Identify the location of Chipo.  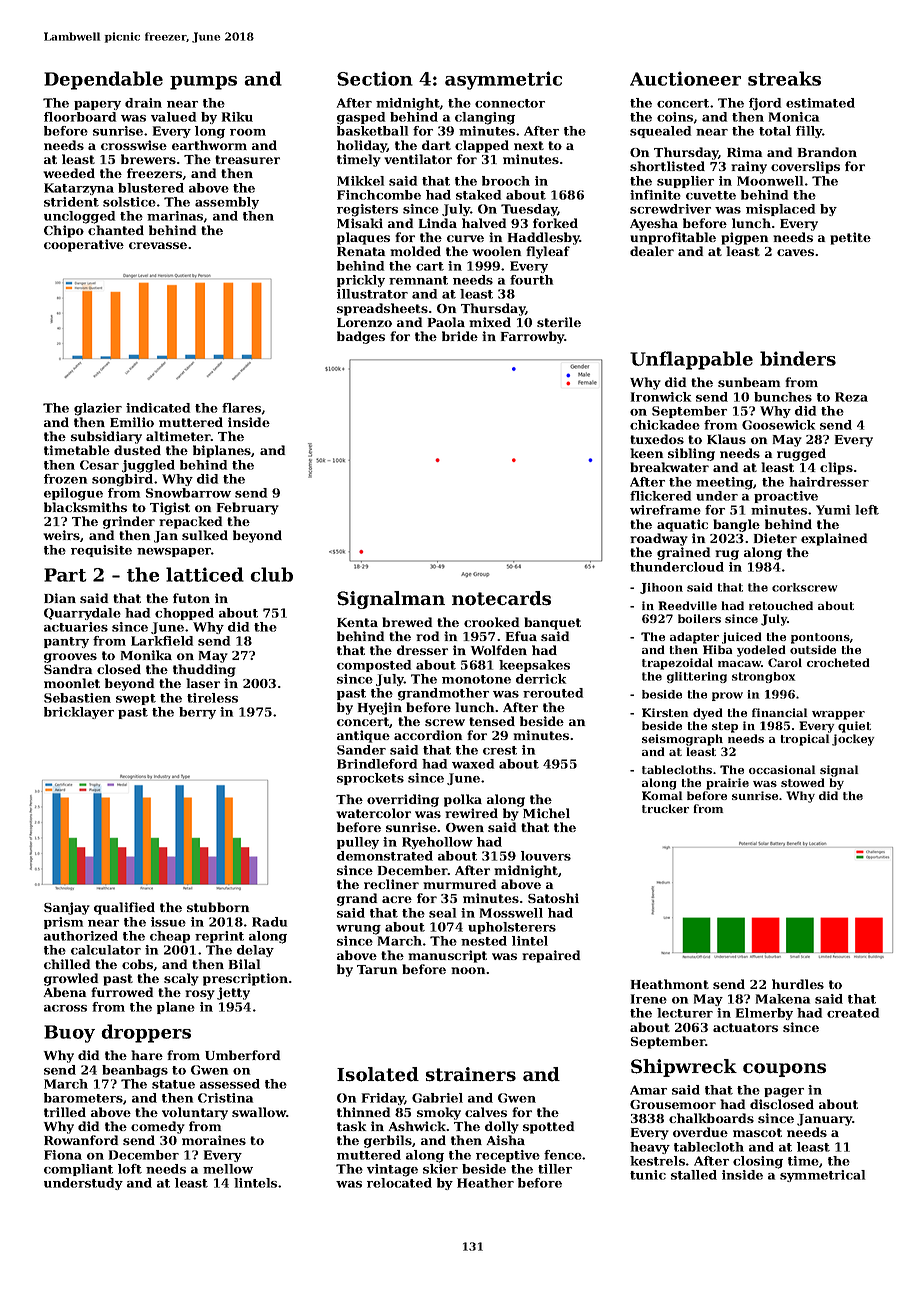
(64, 231).
